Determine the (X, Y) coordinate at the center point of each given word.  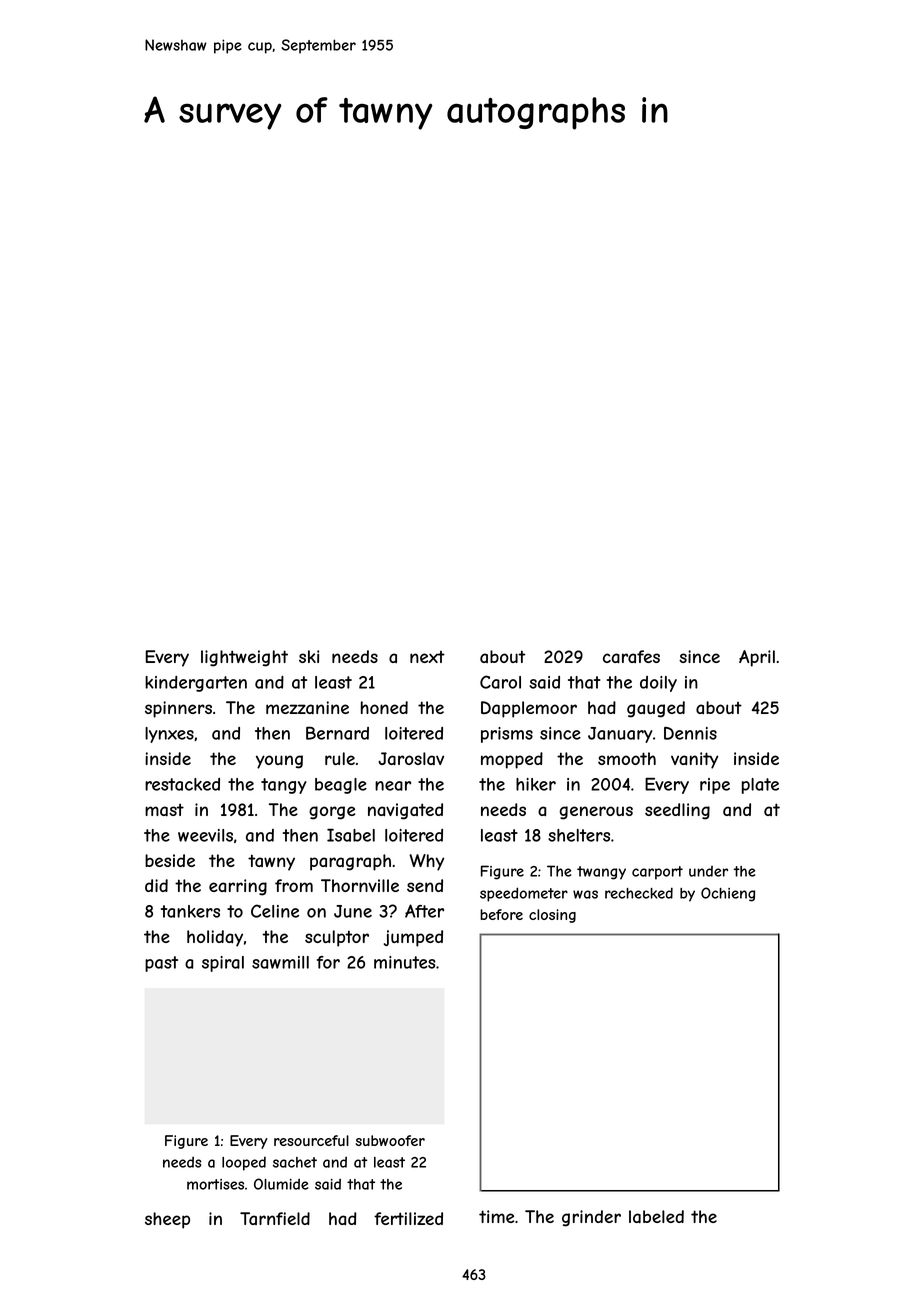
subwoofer (390, 1140)
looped (244, 1164)
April (757, 658)
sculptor (337, 938)
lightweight (244, 658)
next (427, 657)
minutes (404, 962)
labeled (656, 1217)
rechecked (639, 893)
